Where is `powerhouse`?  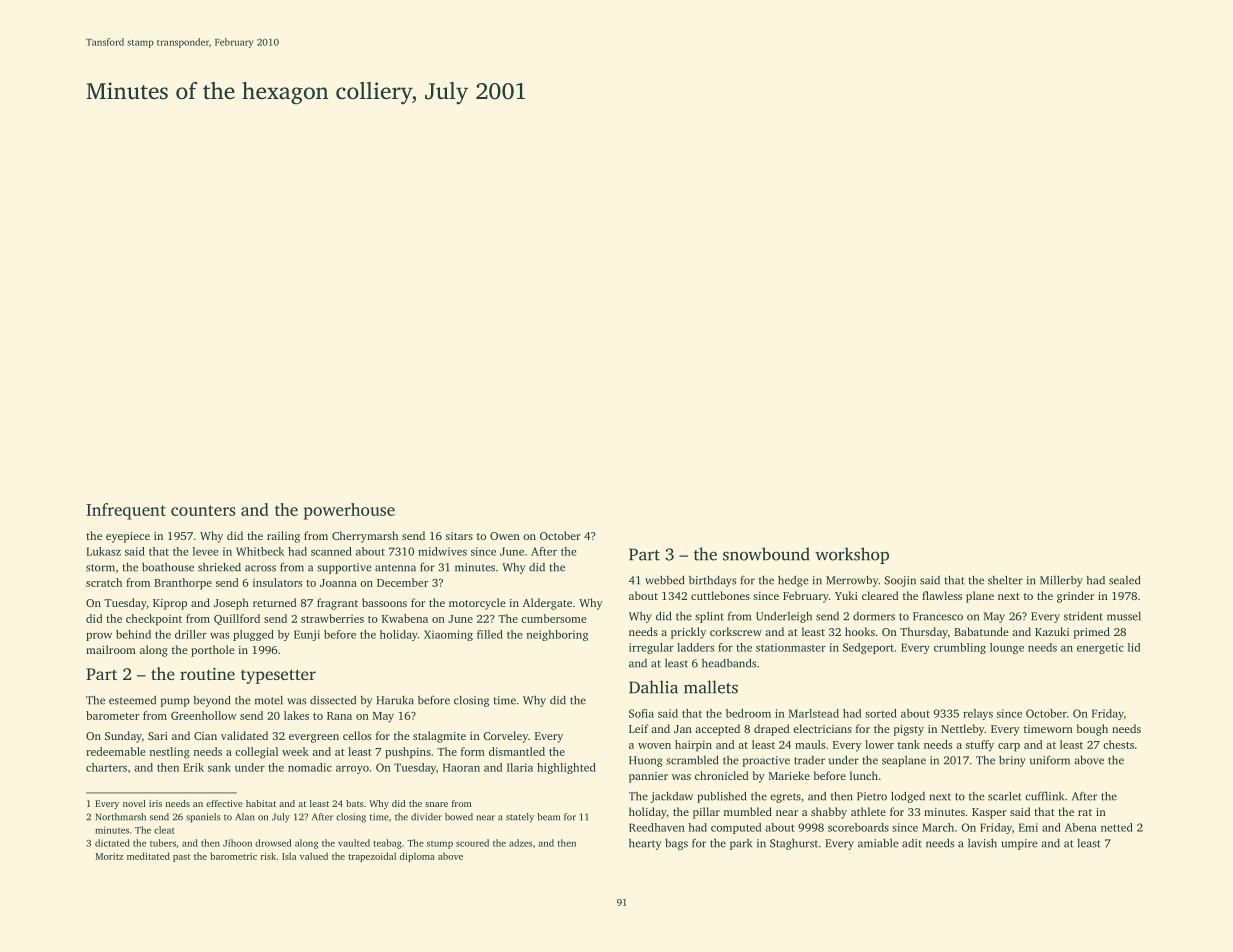
powerhouse is located at coordinates (349, 511).
